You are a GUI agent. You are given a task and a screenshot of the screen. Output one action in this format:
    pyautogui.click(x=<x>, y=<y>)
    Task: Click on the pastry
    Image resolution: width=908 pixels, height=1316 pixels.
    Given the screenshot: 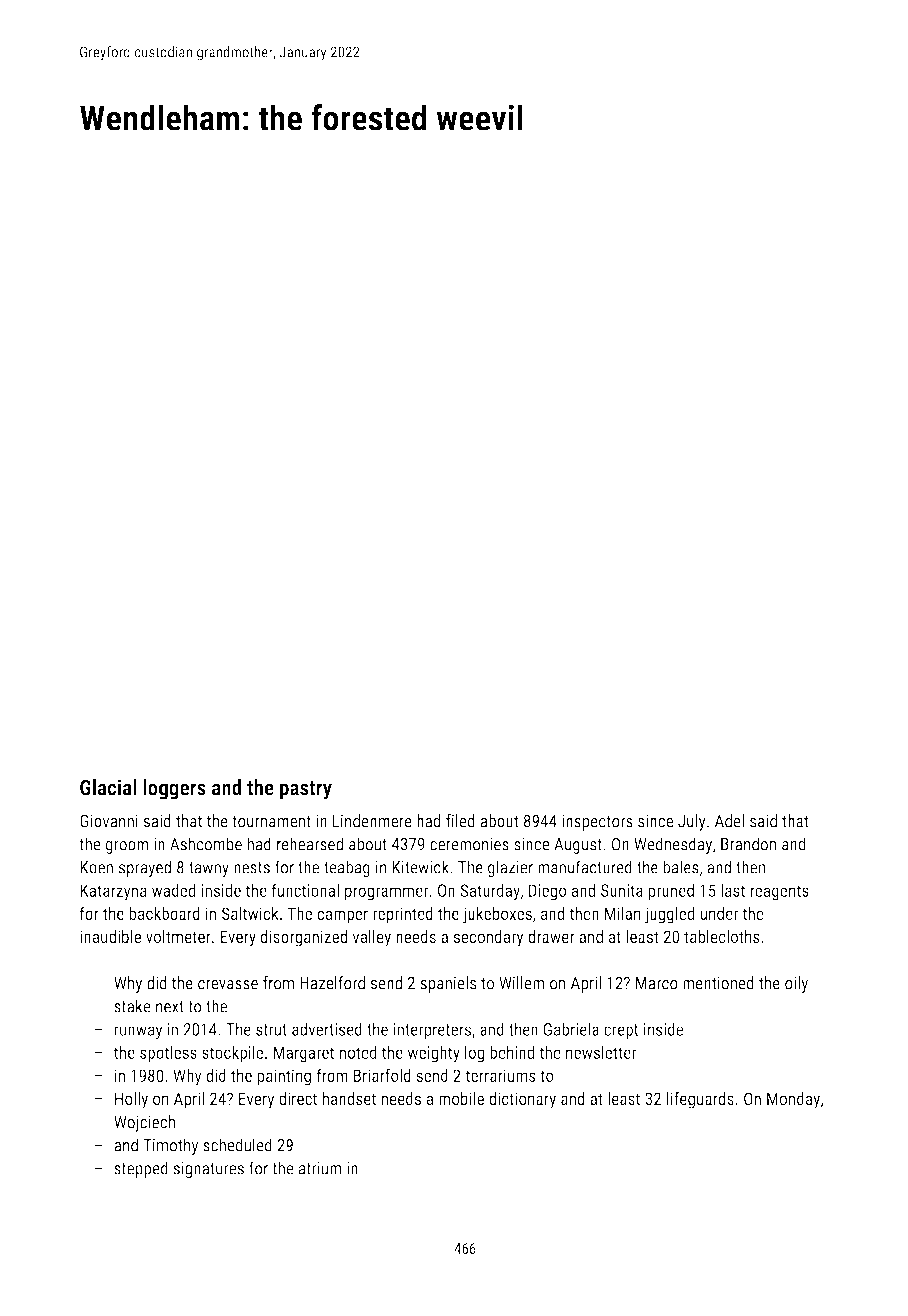 What is the action you would take?
    pyautogui.click(x=306, y=790)
